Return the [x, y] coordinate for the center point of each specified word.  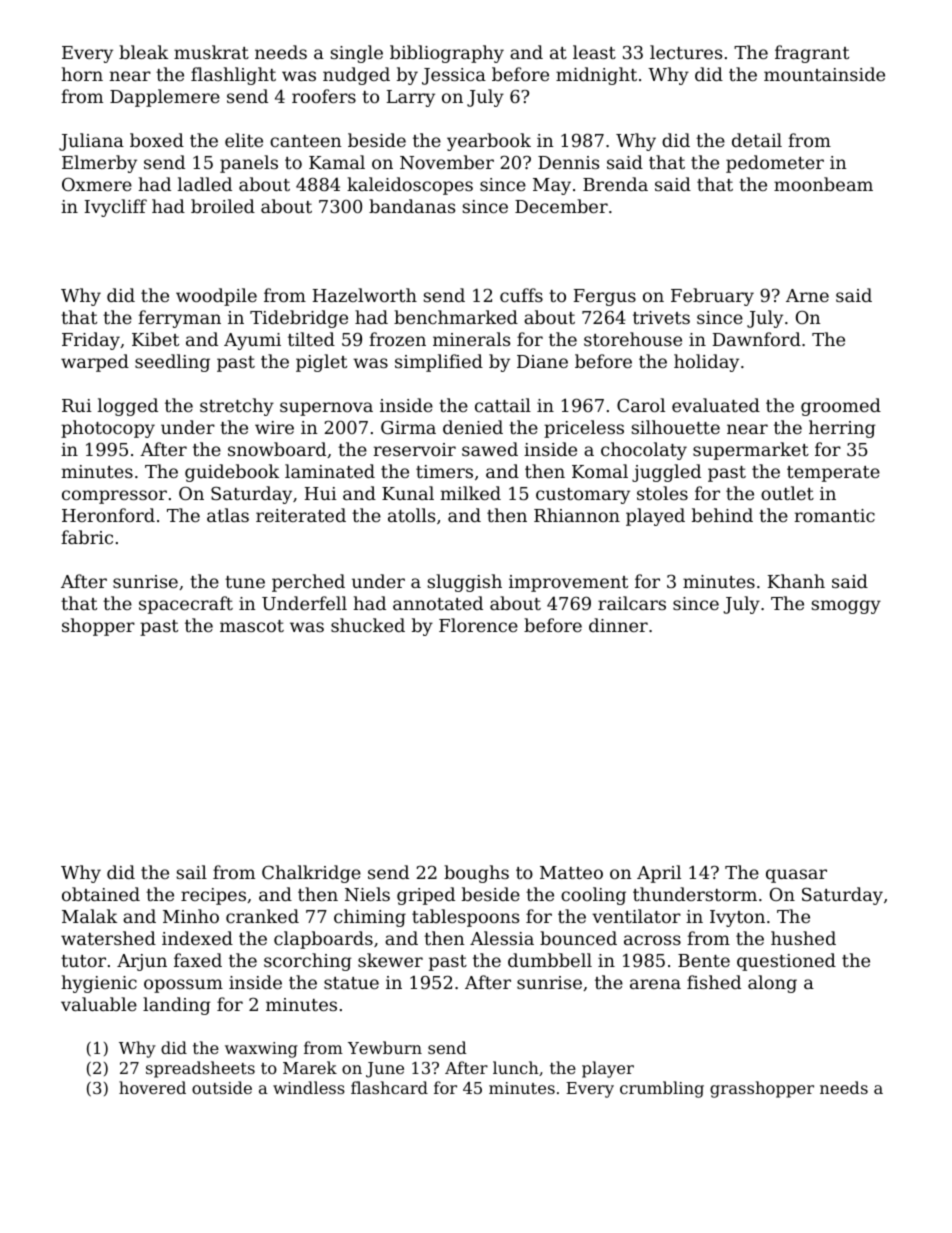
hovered [152, 1087]
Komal [600, 471]
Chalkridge [311, 874]
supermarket [751, 451]
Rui [77, 405]
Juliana [91, 142]
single [357, 54]
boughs [476, 874]
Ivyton [737, 918]
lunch [516, 1067]
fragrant [812, 54]
